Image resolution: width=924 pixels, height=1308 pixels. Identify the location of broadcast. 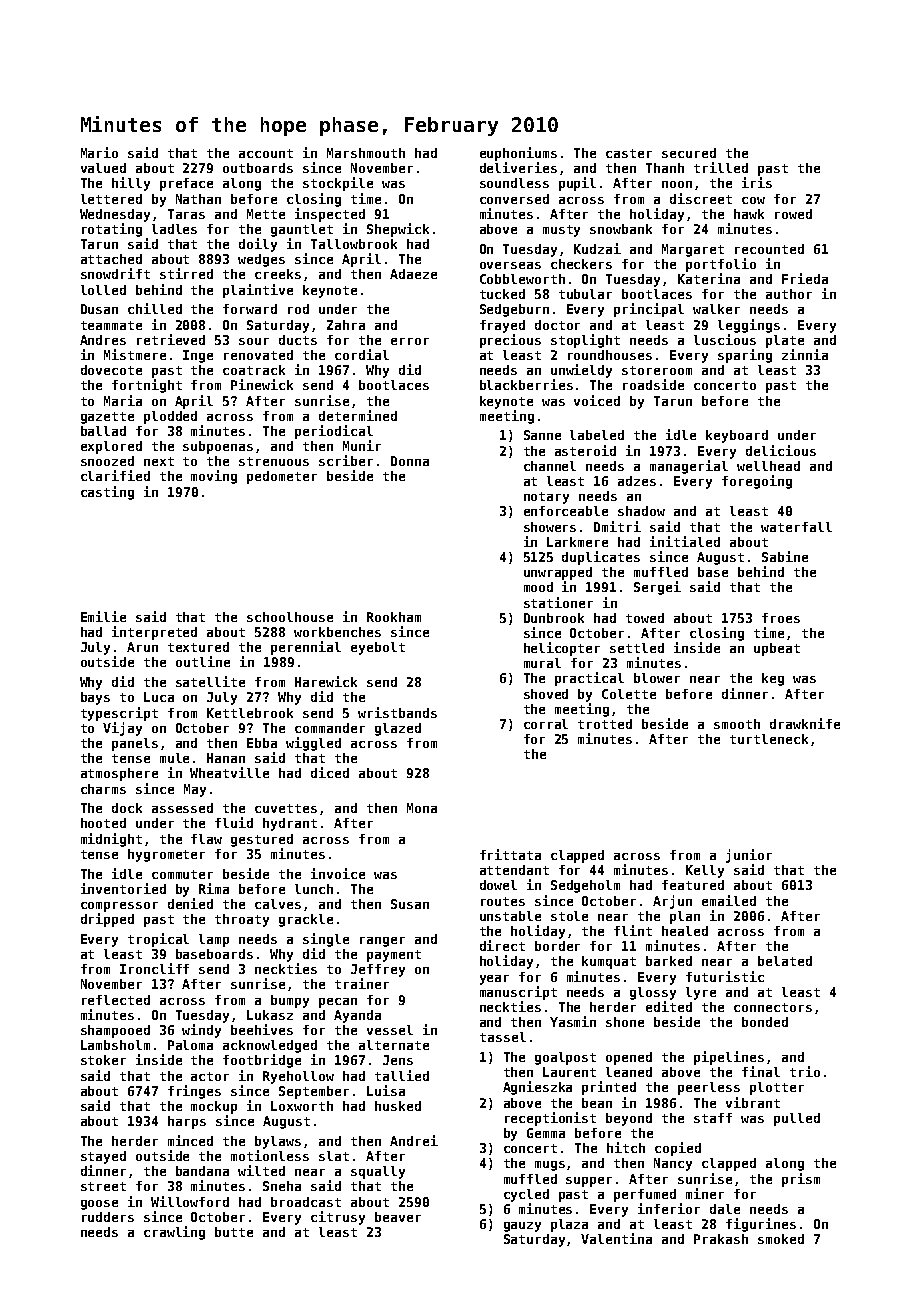
(306, 1202).
